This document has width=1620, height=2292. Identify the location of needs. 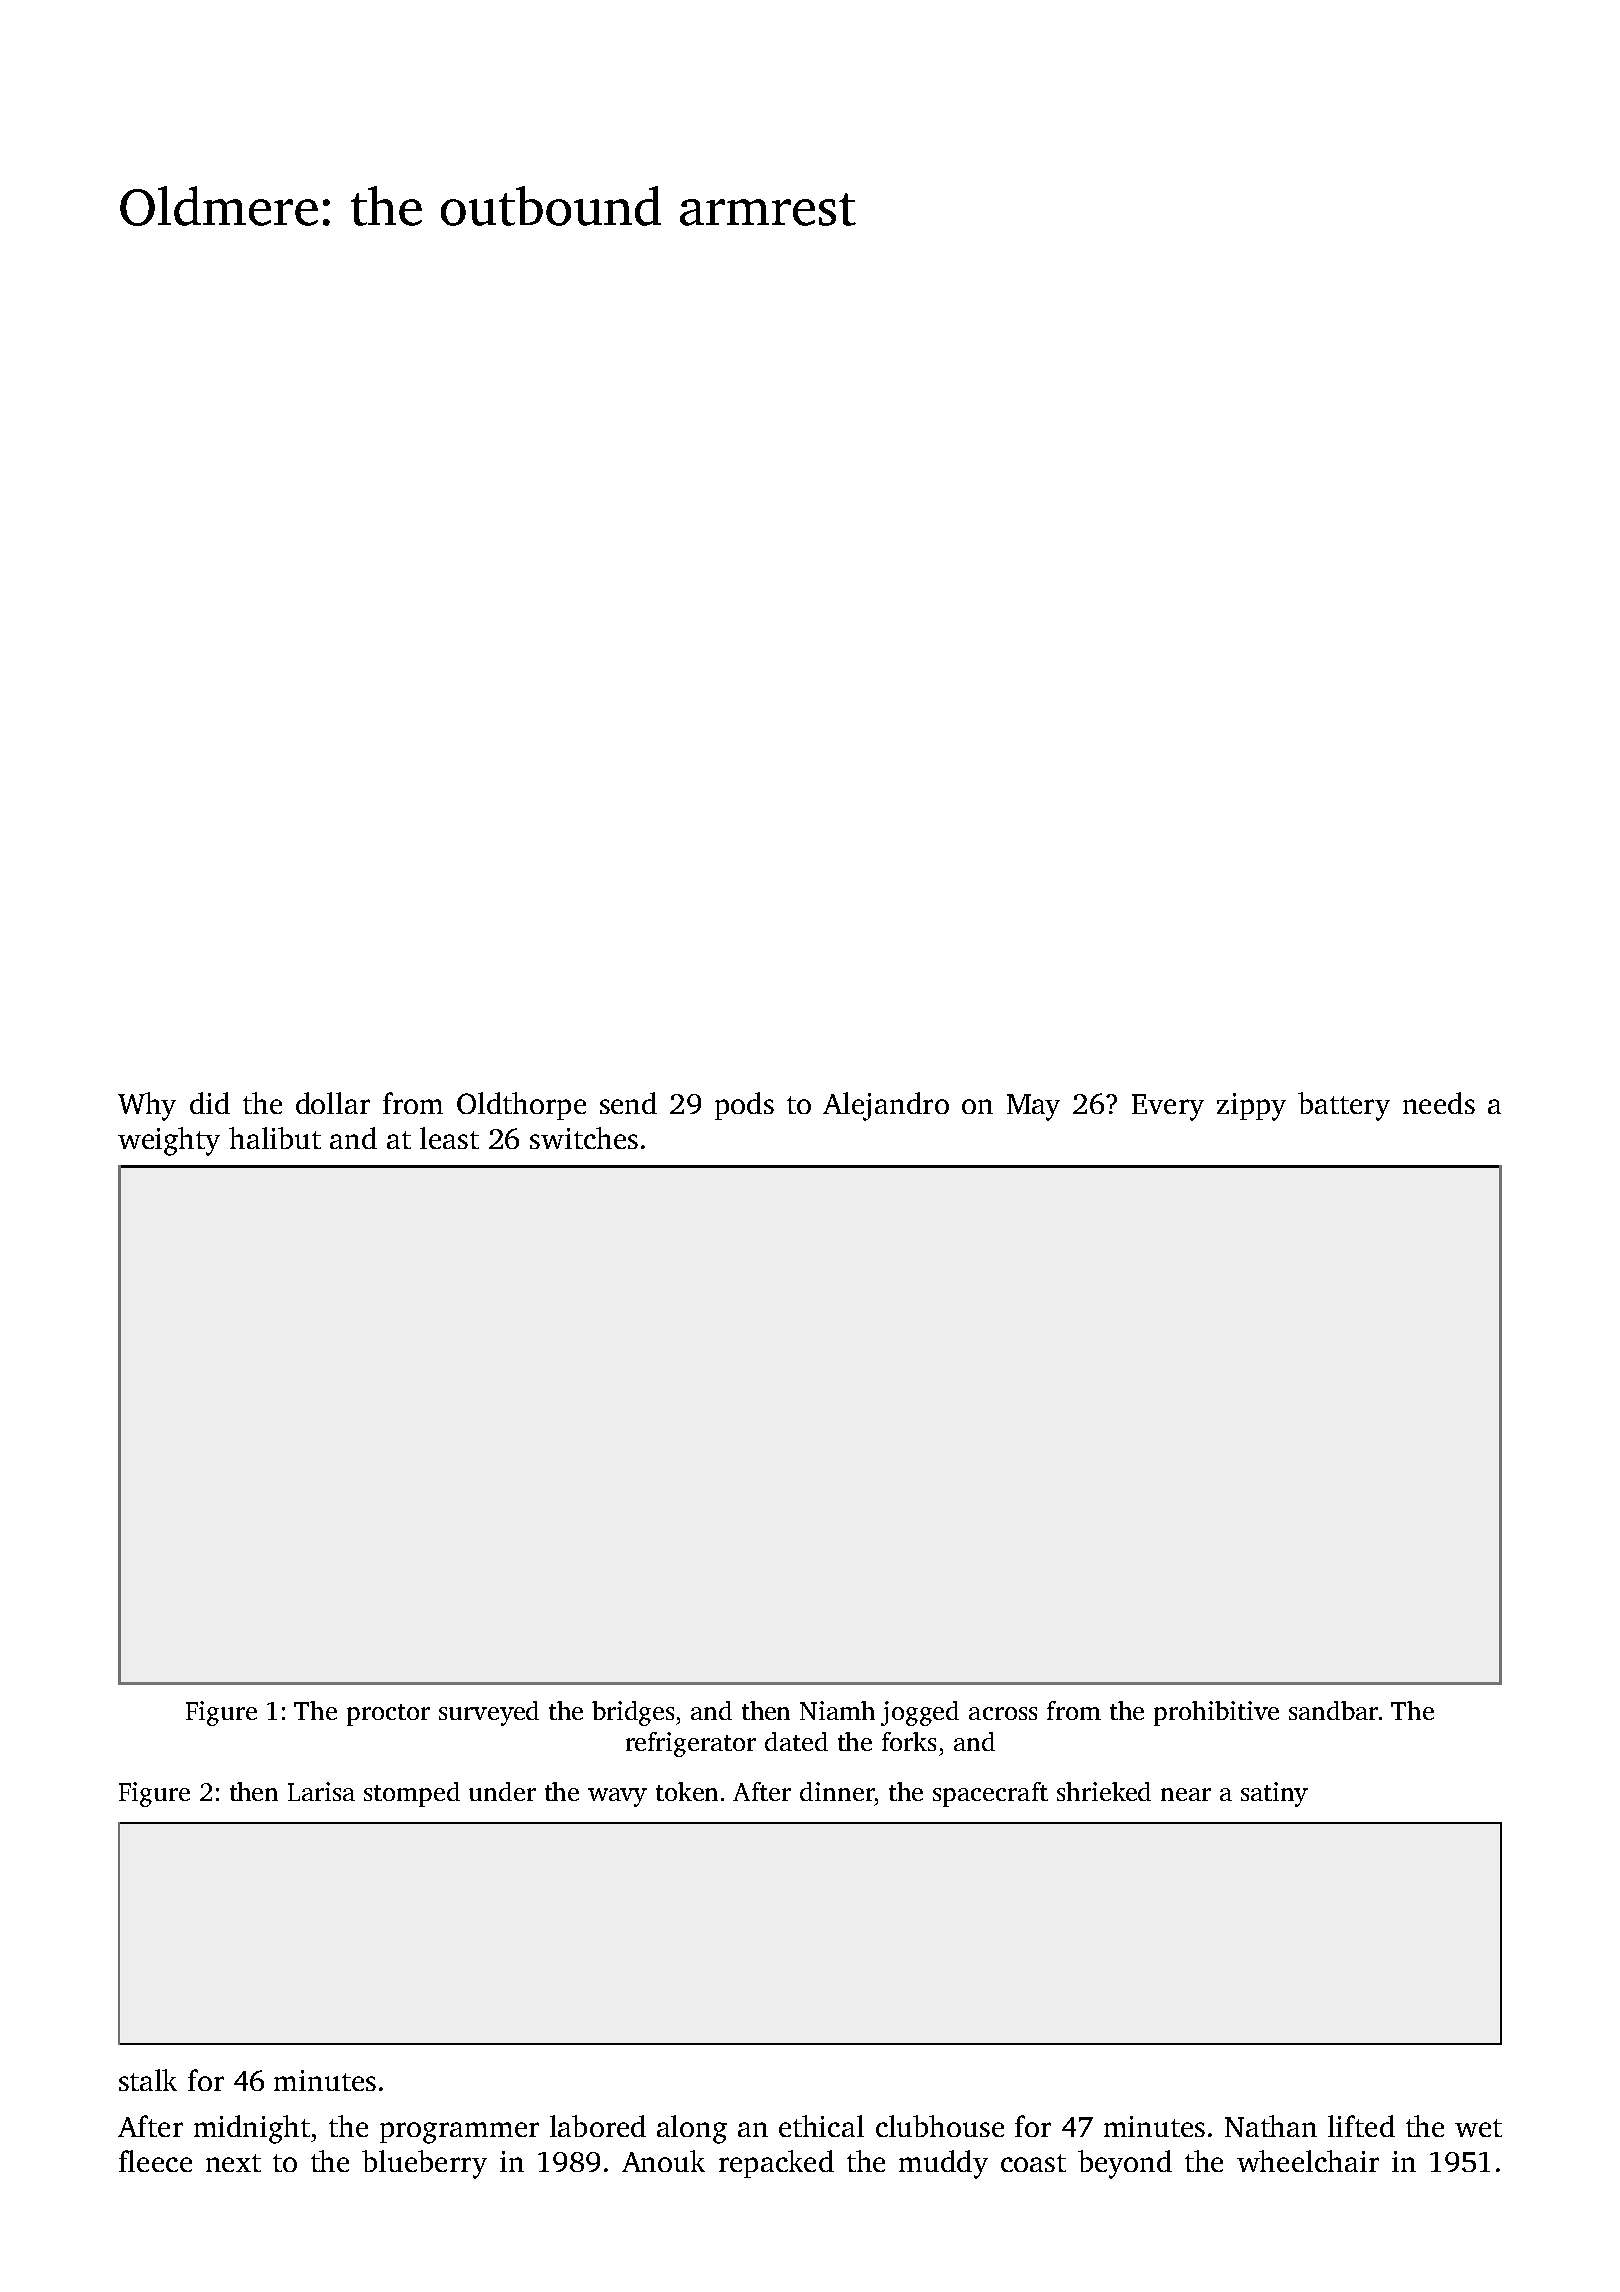
(1439, 1103).
